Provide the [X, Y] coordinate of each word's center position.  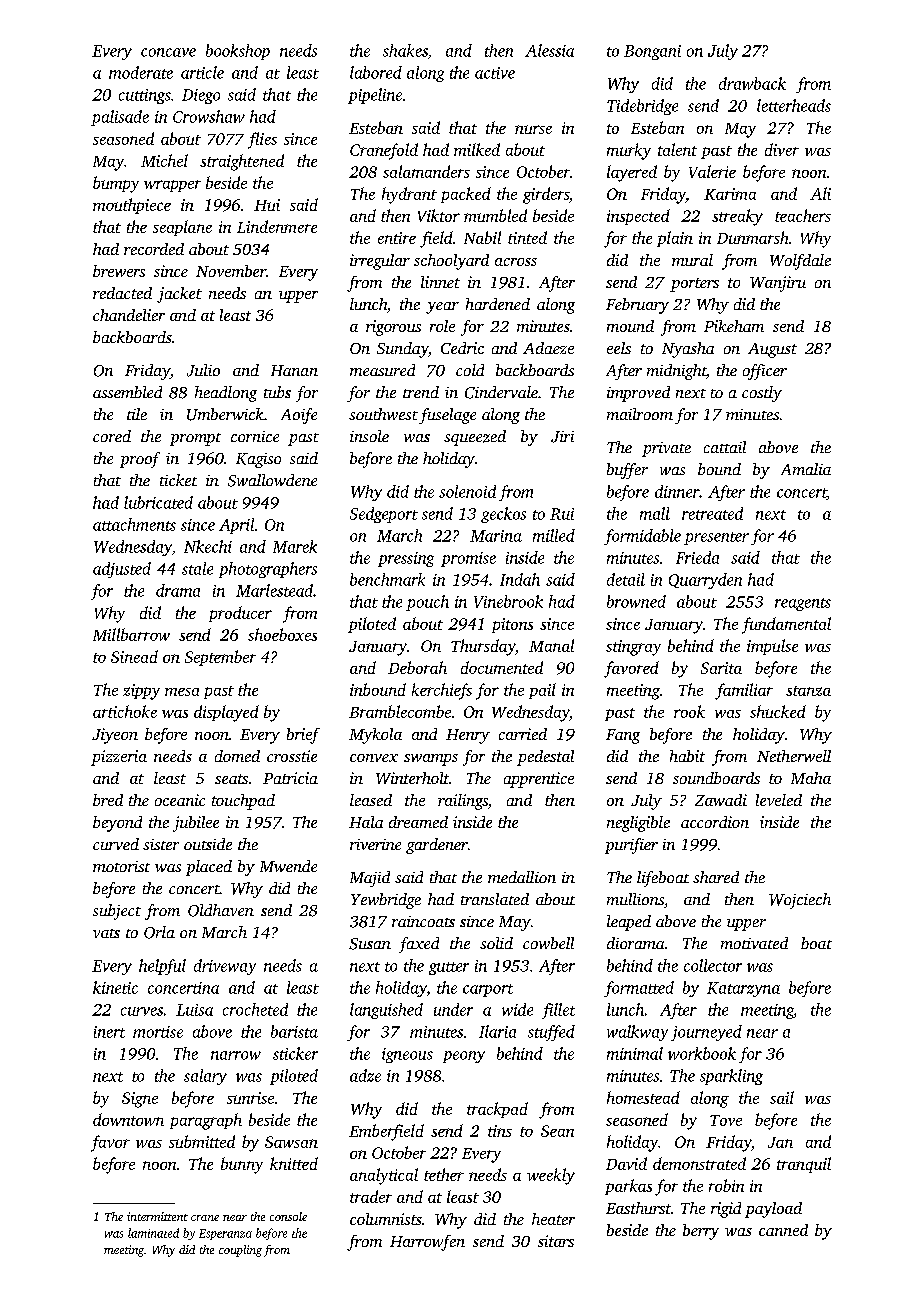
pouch [427, 603]
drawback [752, 83]
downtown [128, 1119]
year [442, 308]
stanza [808, 691]
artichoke [125, 711]
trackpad [497, 1110]
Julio [203, 370]
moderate [141, 72]
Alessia [549, 50]
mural [692, 260]
